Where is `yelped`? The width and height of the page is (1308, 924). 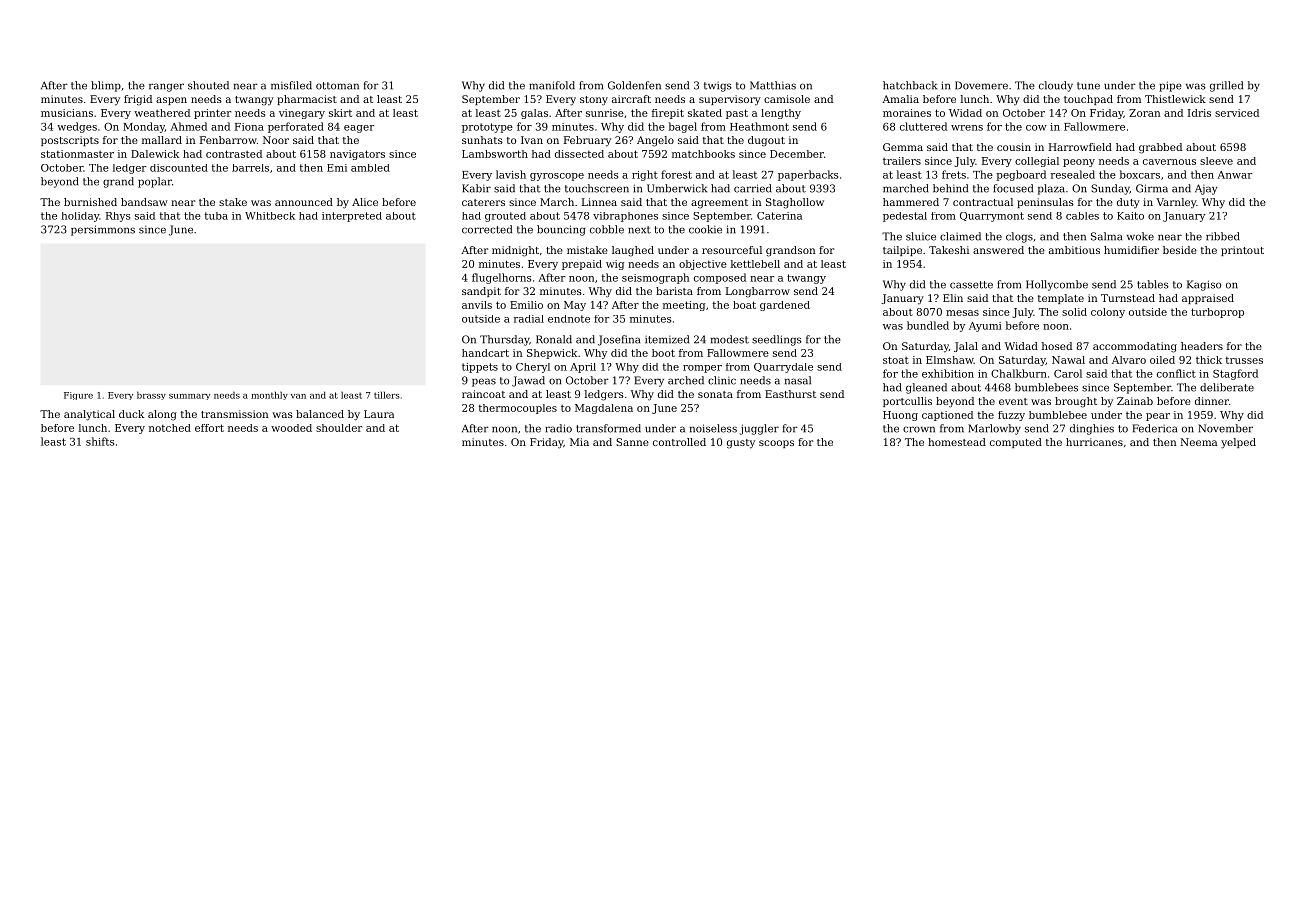
yelped is located at coordinates (1238, 443).
